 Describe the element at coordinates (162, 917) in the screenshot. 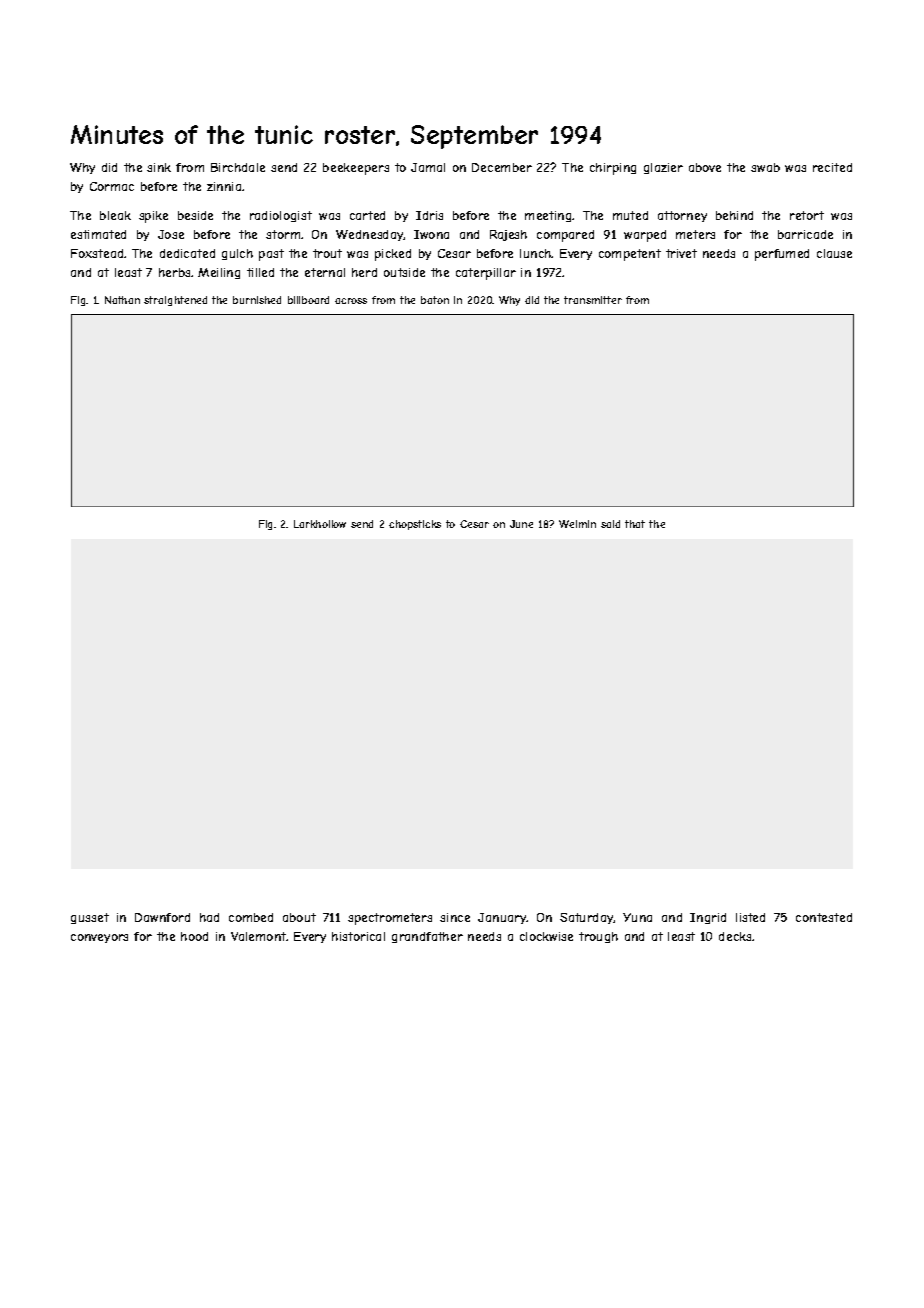

I see `Dawnford` at that location.
